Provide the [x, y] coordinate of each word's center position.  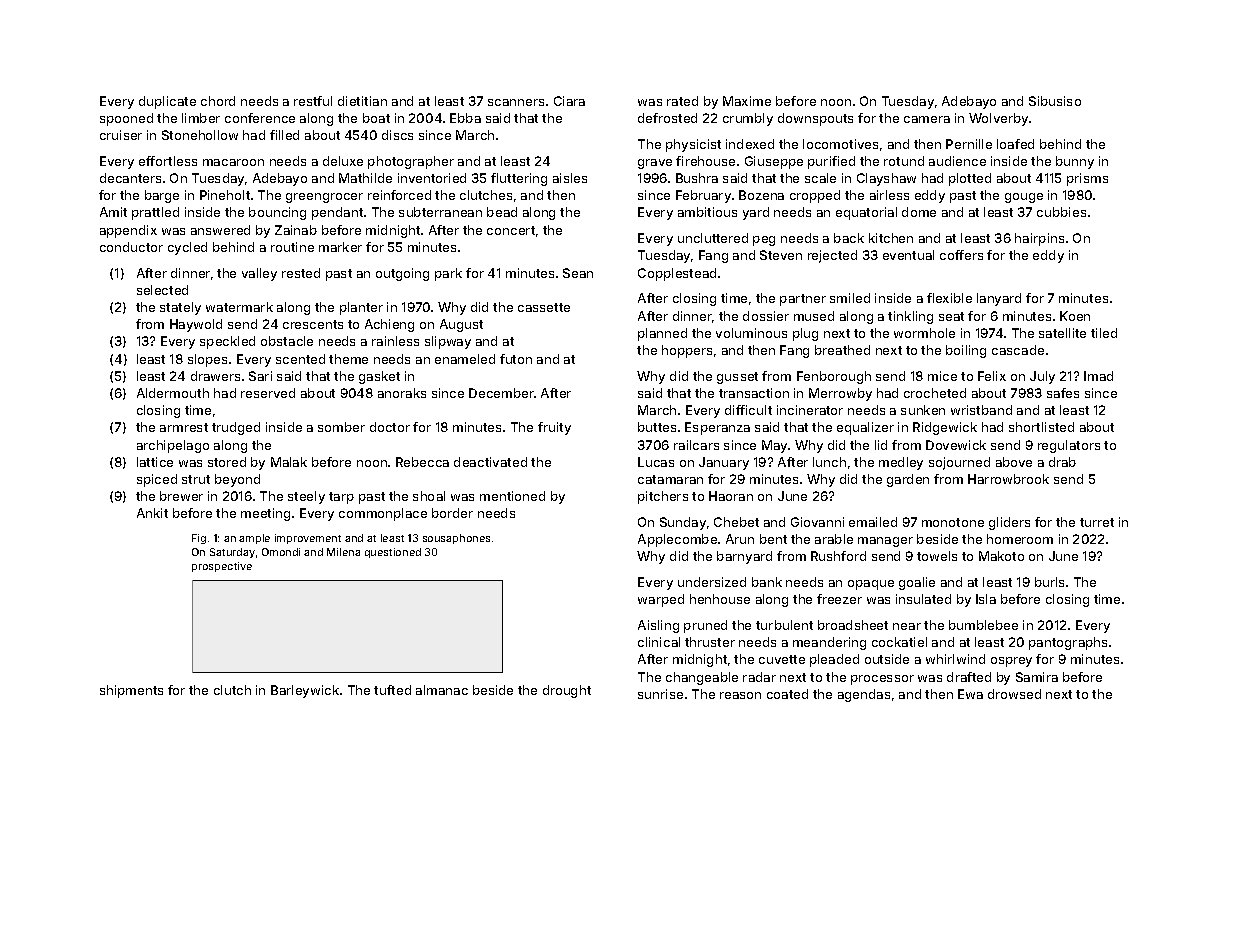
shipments [131, 691]
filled [284, 135]
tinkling [910, 317]
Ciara [569, 101]
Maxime [747, 101]
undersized [712, 582]
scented [300, 359]
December [501, 393]
